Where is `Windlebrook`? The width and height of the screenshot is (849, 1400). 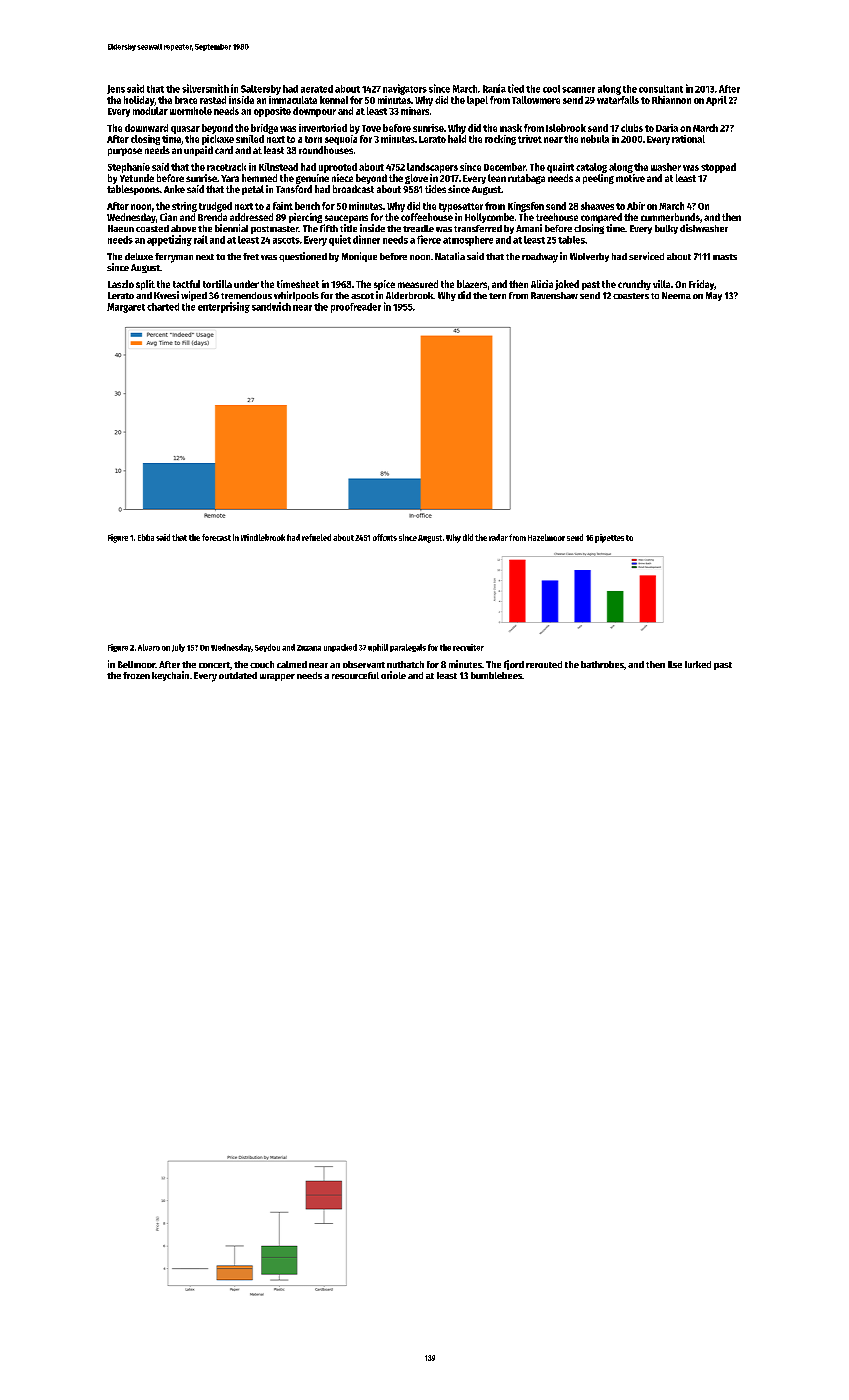
Windlebrook is located at coordinates (263, 537).
